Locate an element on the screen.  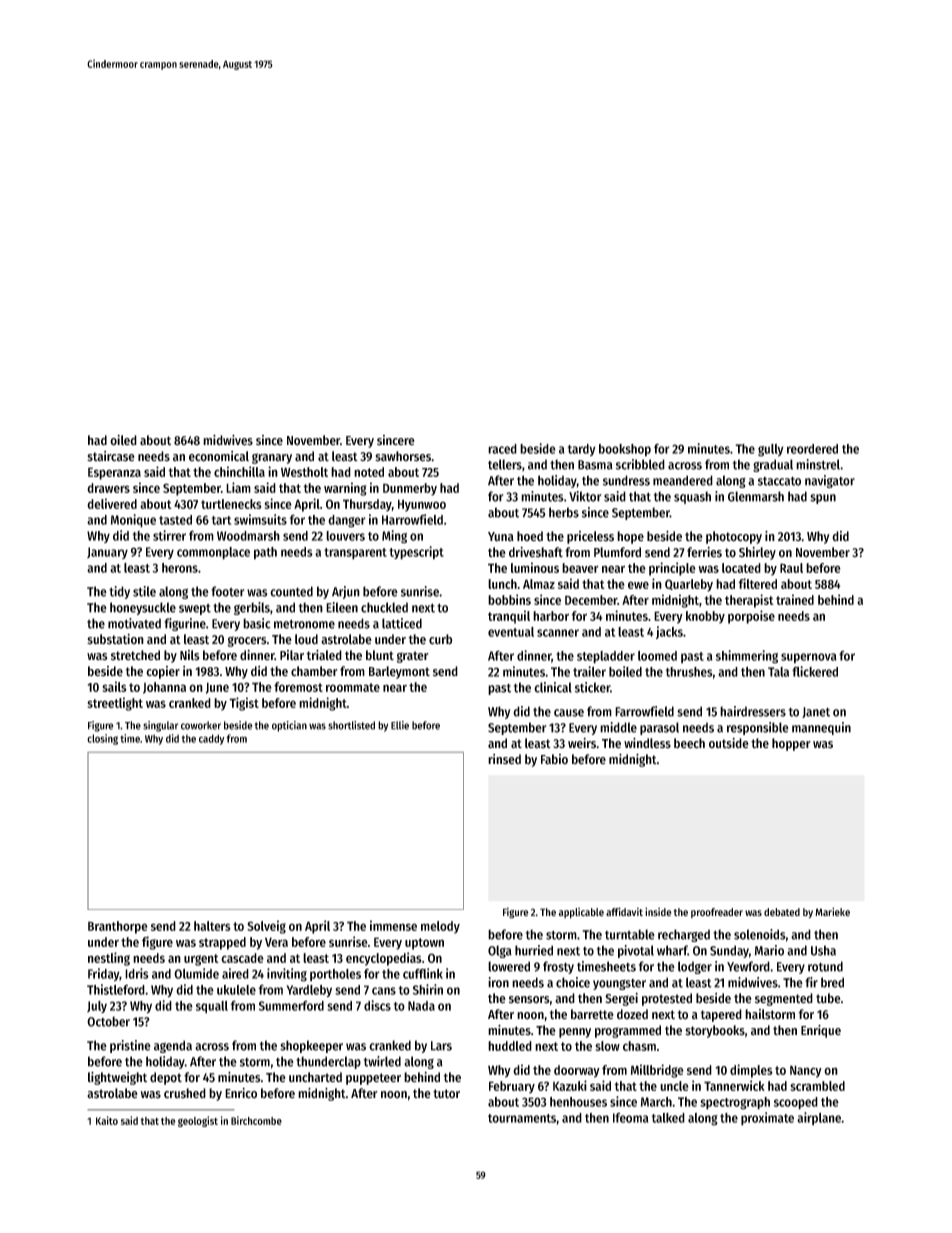
economical is located at coordinates (219, 456).
